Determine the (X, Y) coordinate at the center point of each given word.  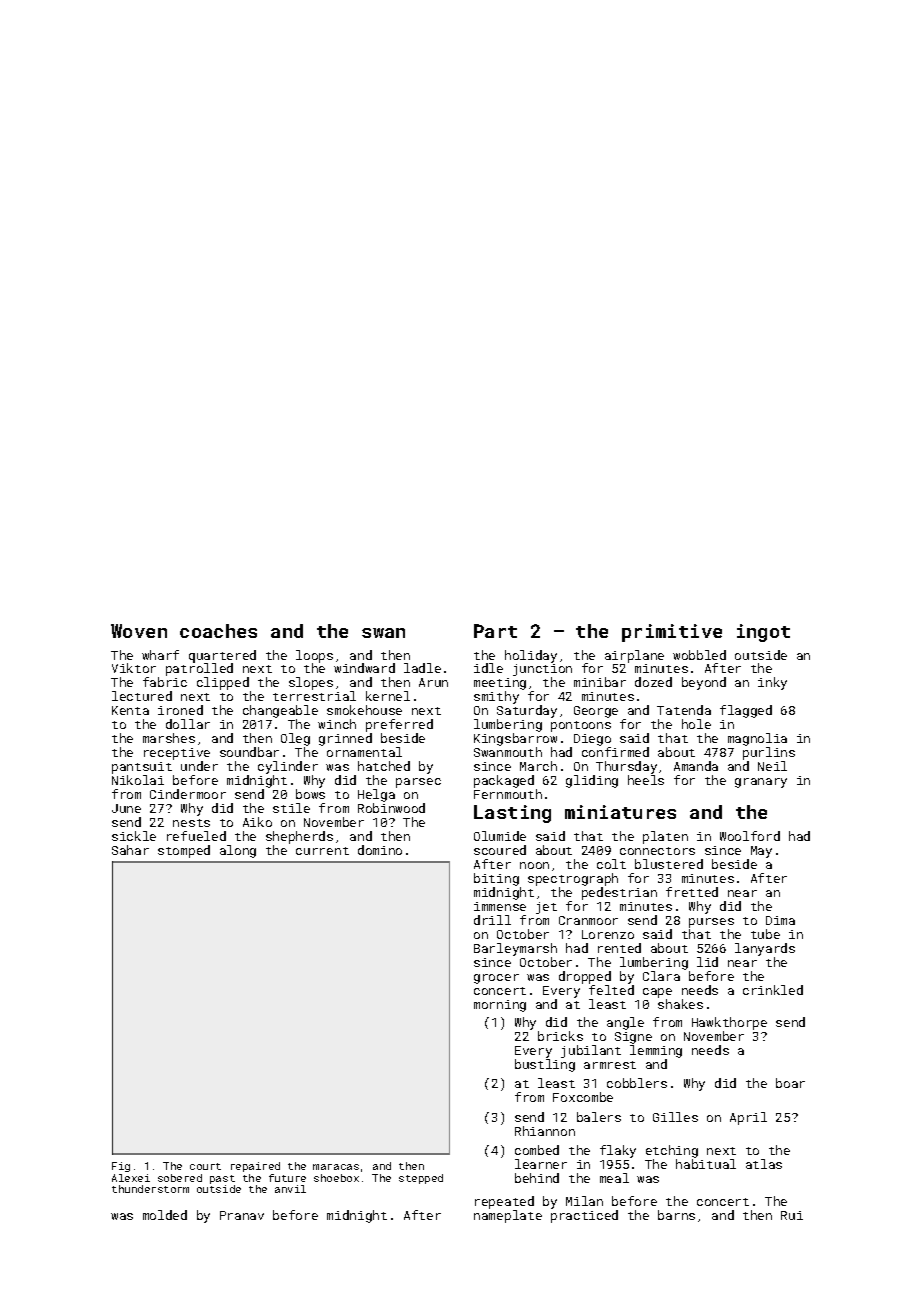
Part (495, 631)
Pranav (242, 1215)
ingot (763, 633)
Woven (139, 631)
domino (380, 850)
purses (711, 923)
